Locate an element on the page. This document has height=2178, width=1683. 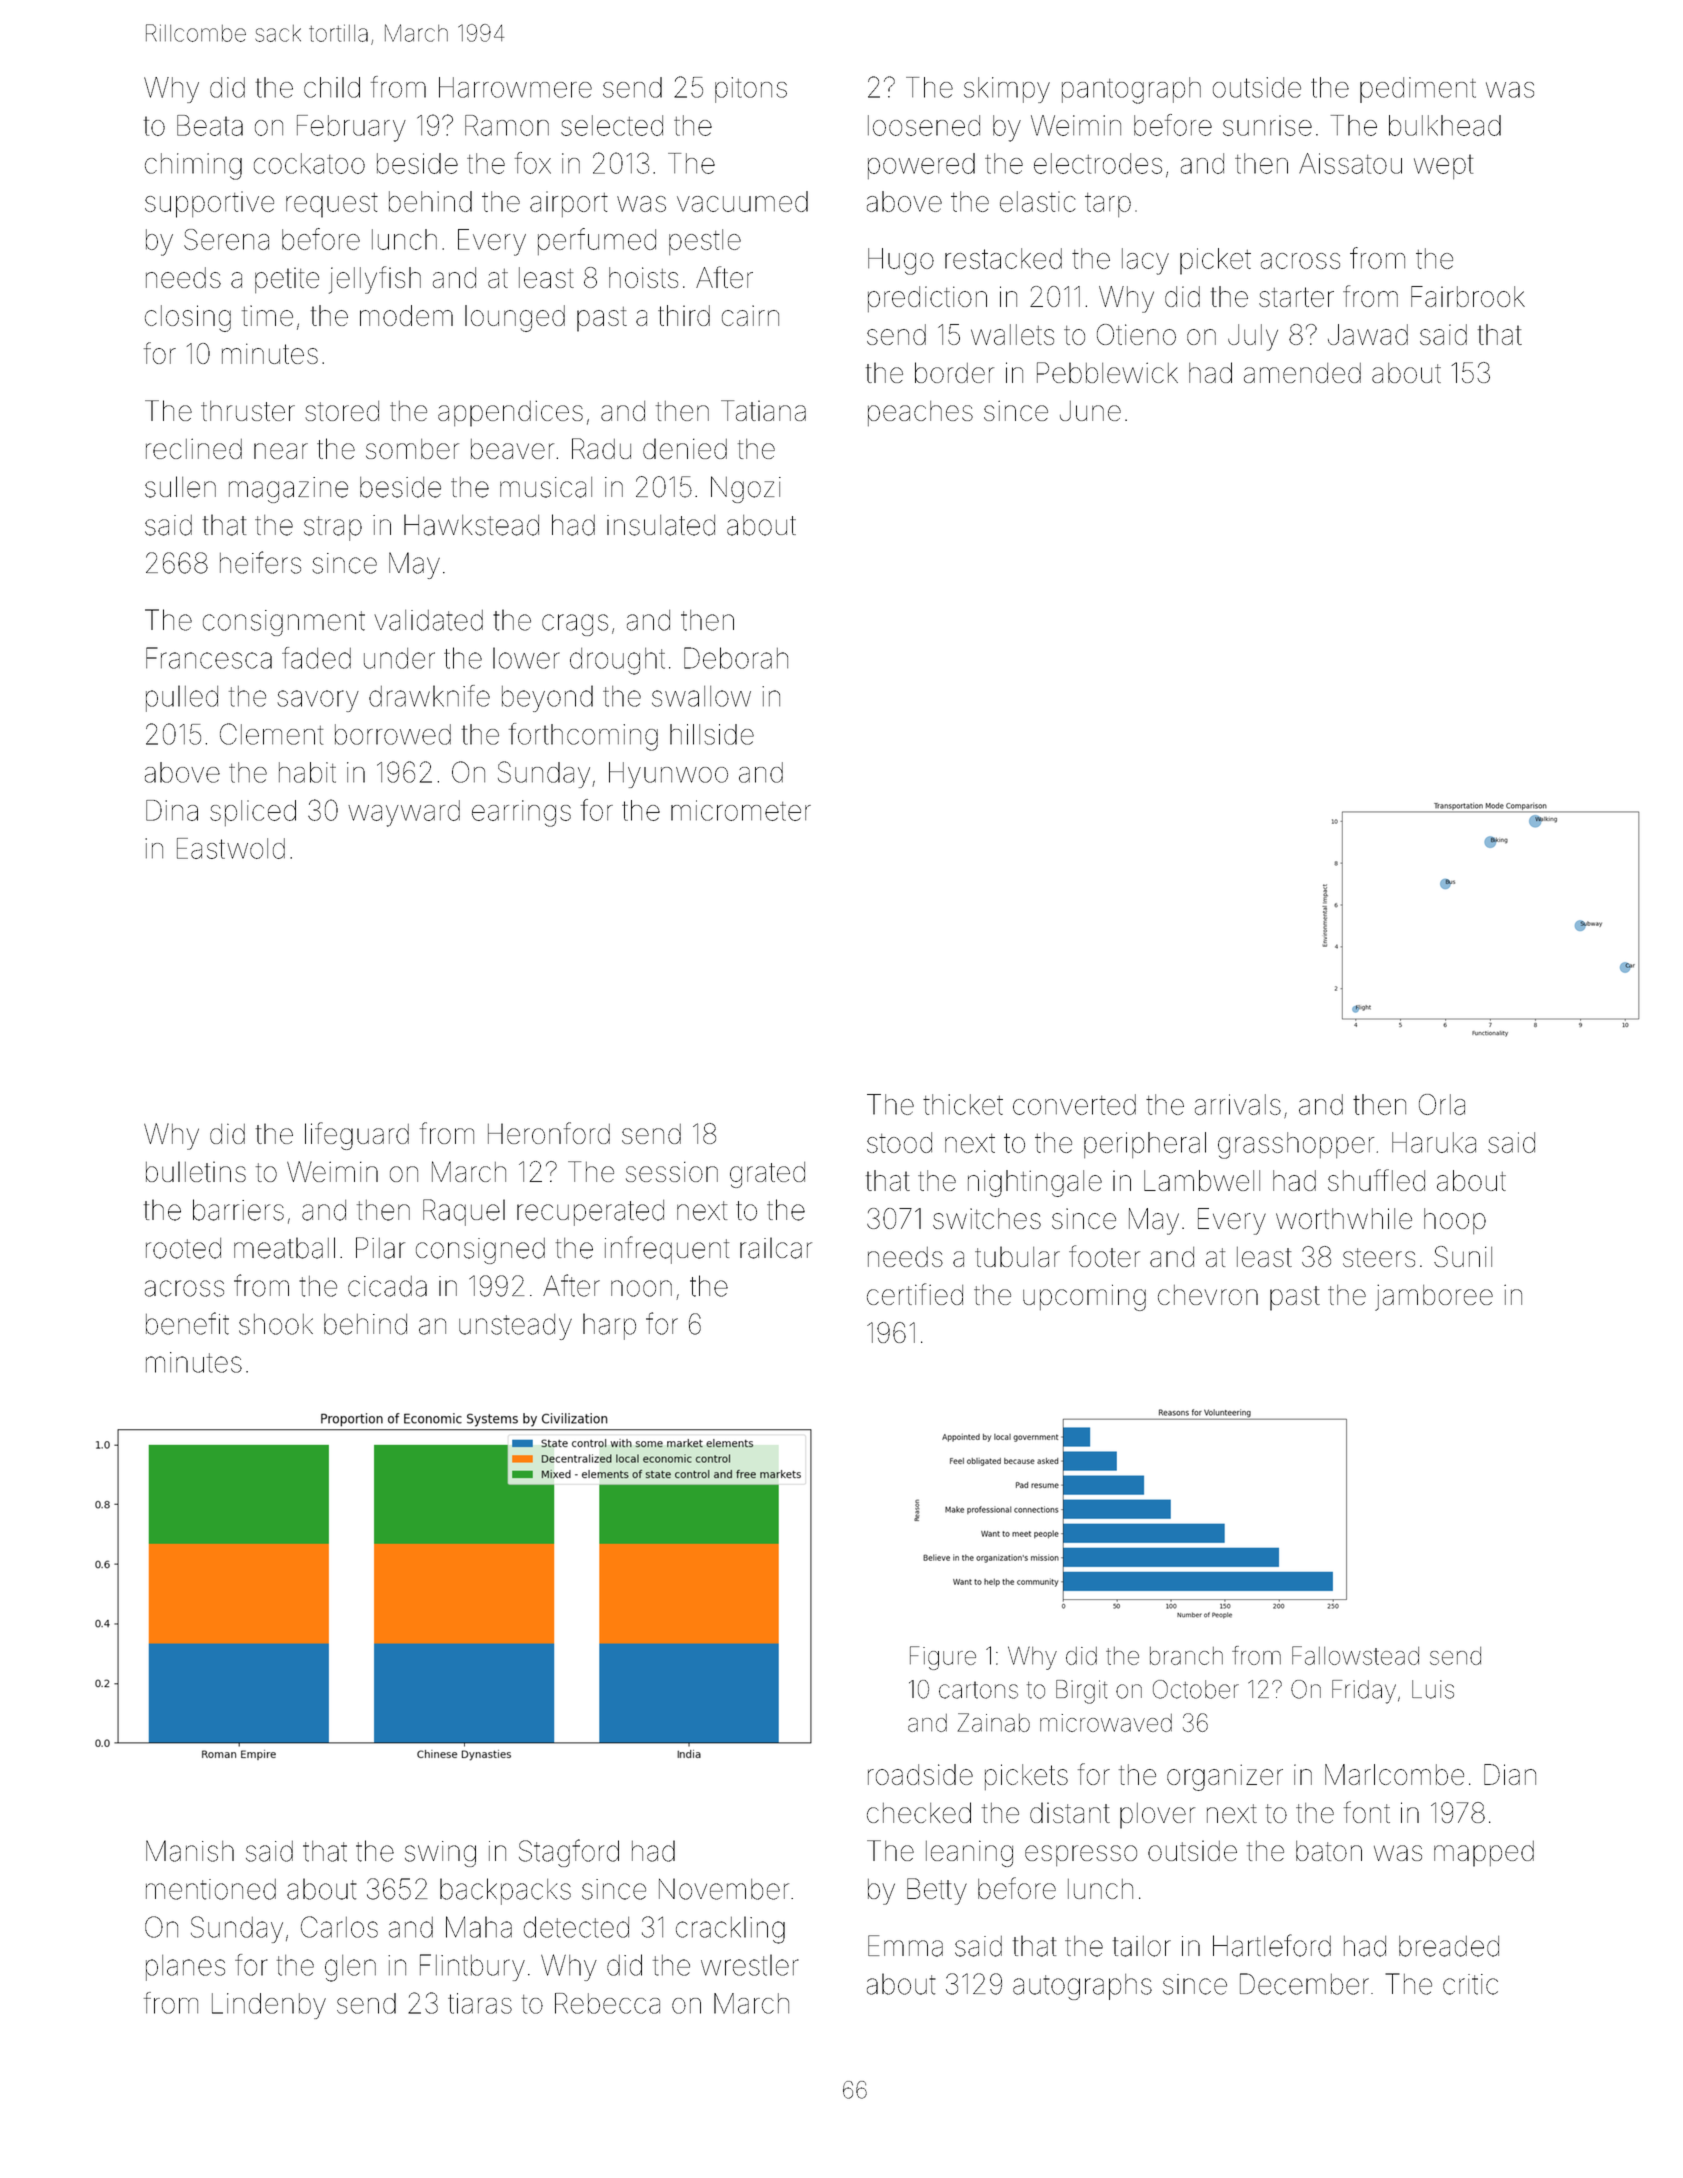
Heronford is located at coordinates (549, 1133).
